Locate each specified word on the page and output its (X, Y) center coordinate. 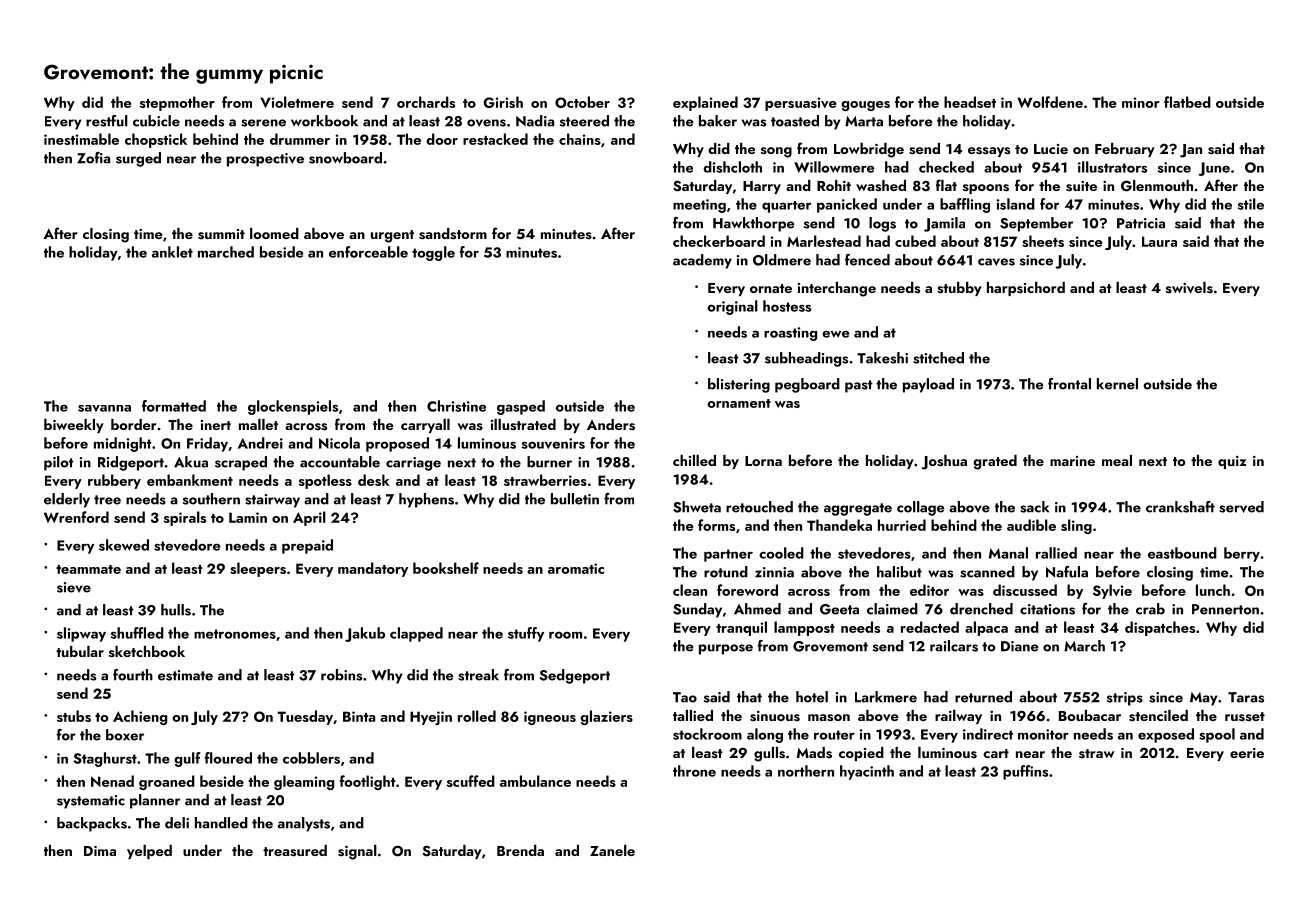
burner (549, 462)
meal (1117, 460)
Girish (503, 102)
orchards (426, 102)
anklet (172, 252)
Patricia (1141, 223)
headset (970, 102)
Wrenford (76, 517)
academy (702, 261)
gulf (187, 759)
